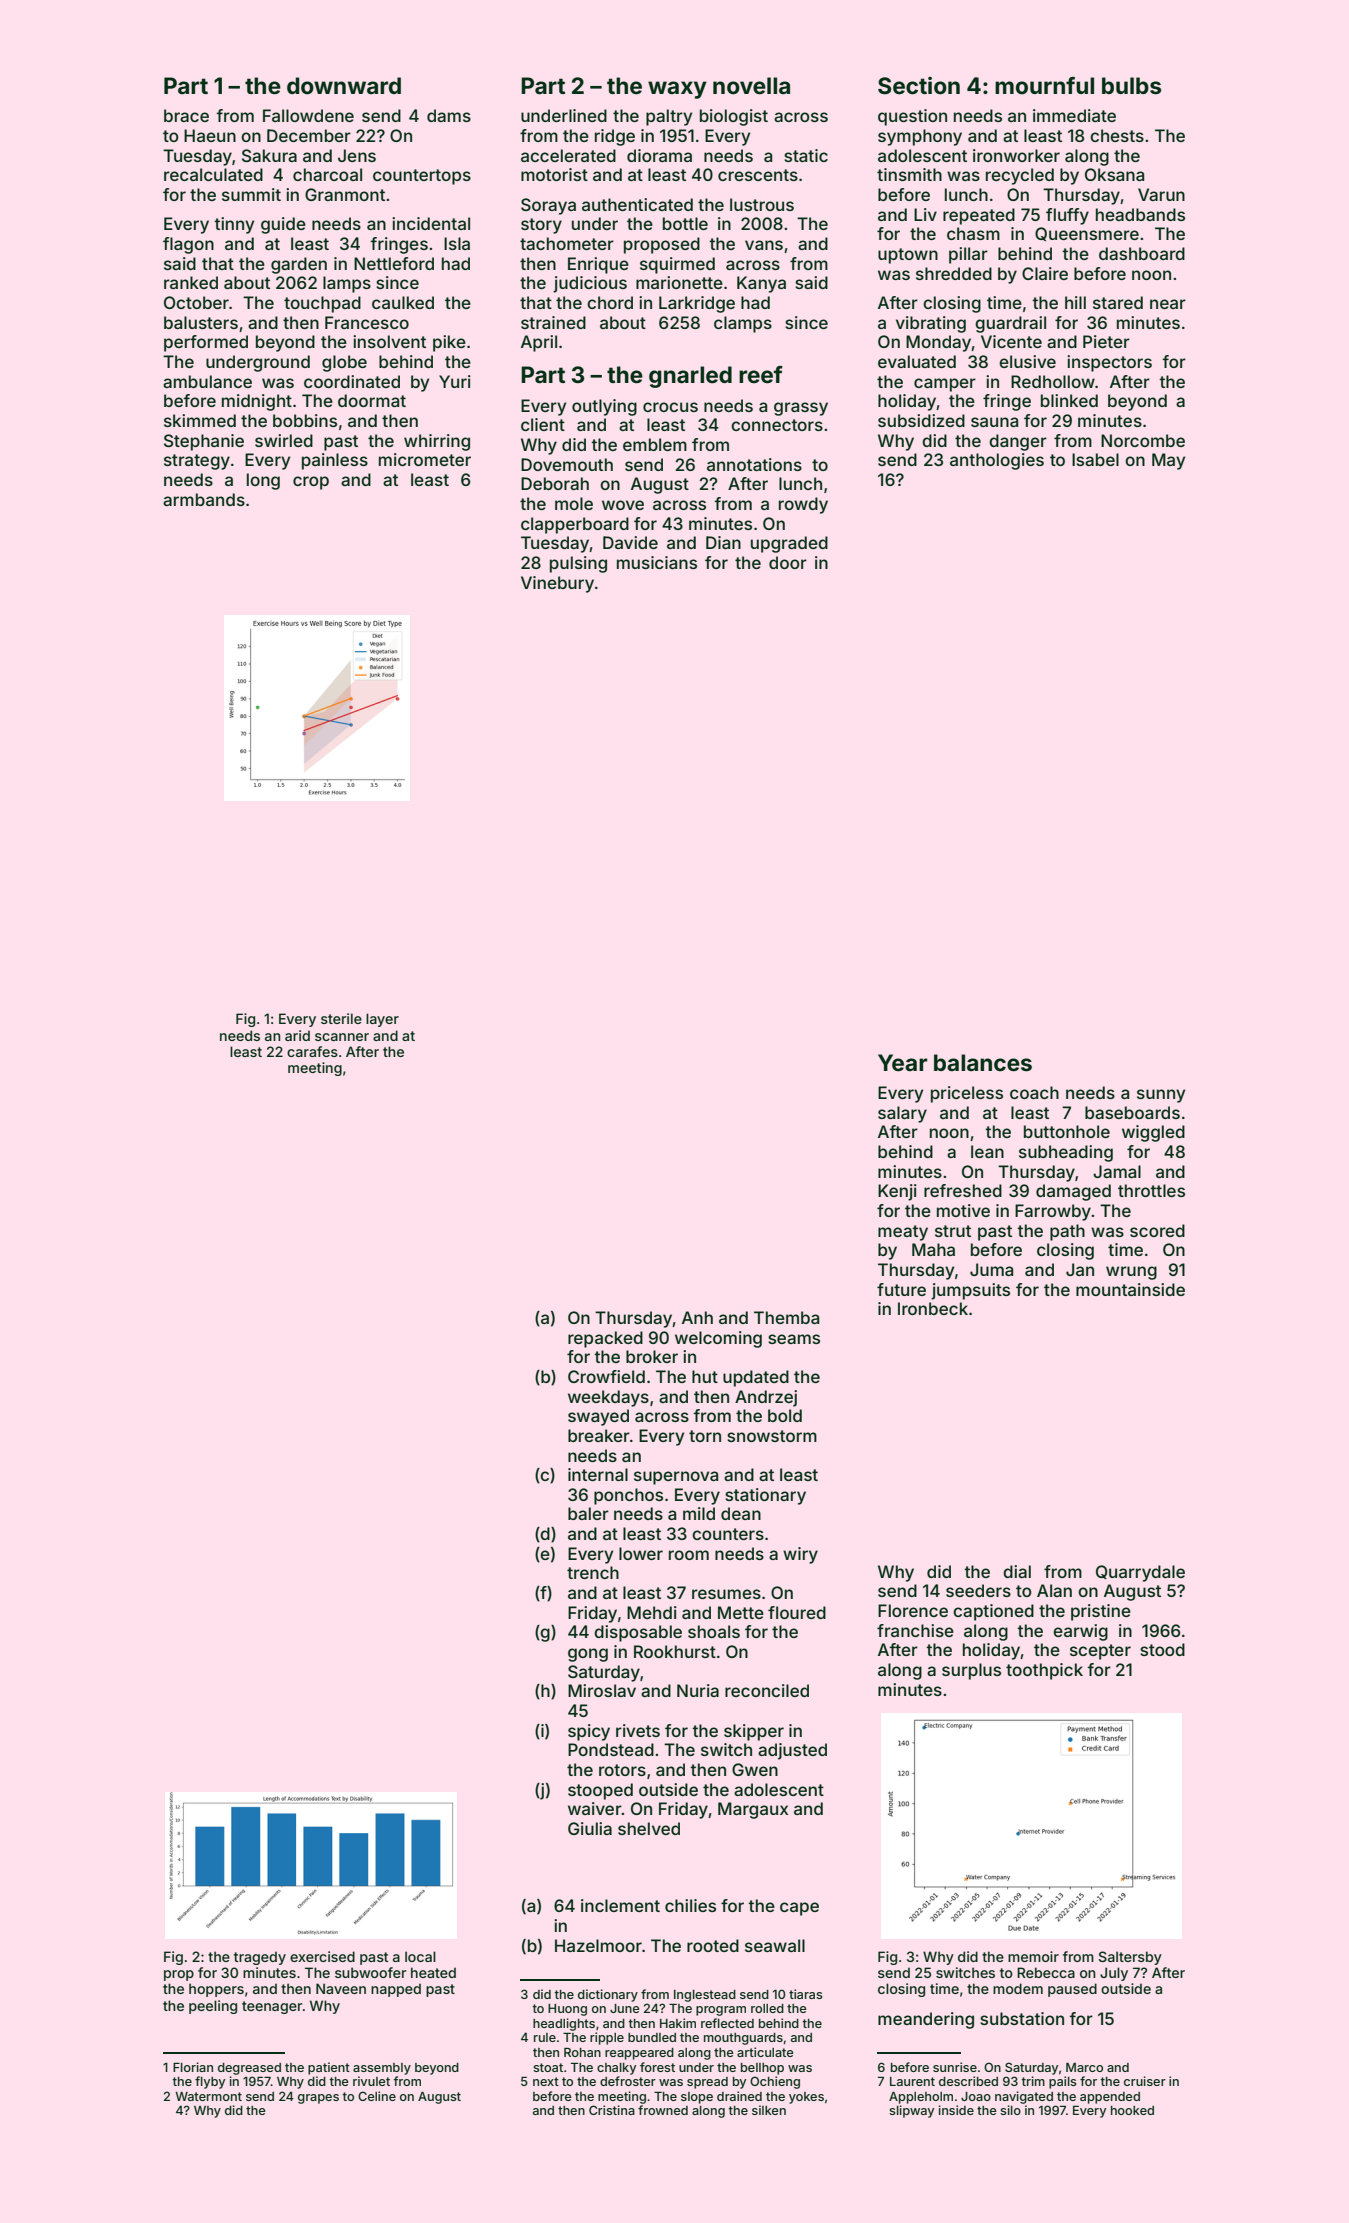 Image resolution: width=1349 pixels, height=2223 pixels. What do you see at coordinates (297, 1035) in the document?
I see `arid` at bounding box center [297, 1035].
